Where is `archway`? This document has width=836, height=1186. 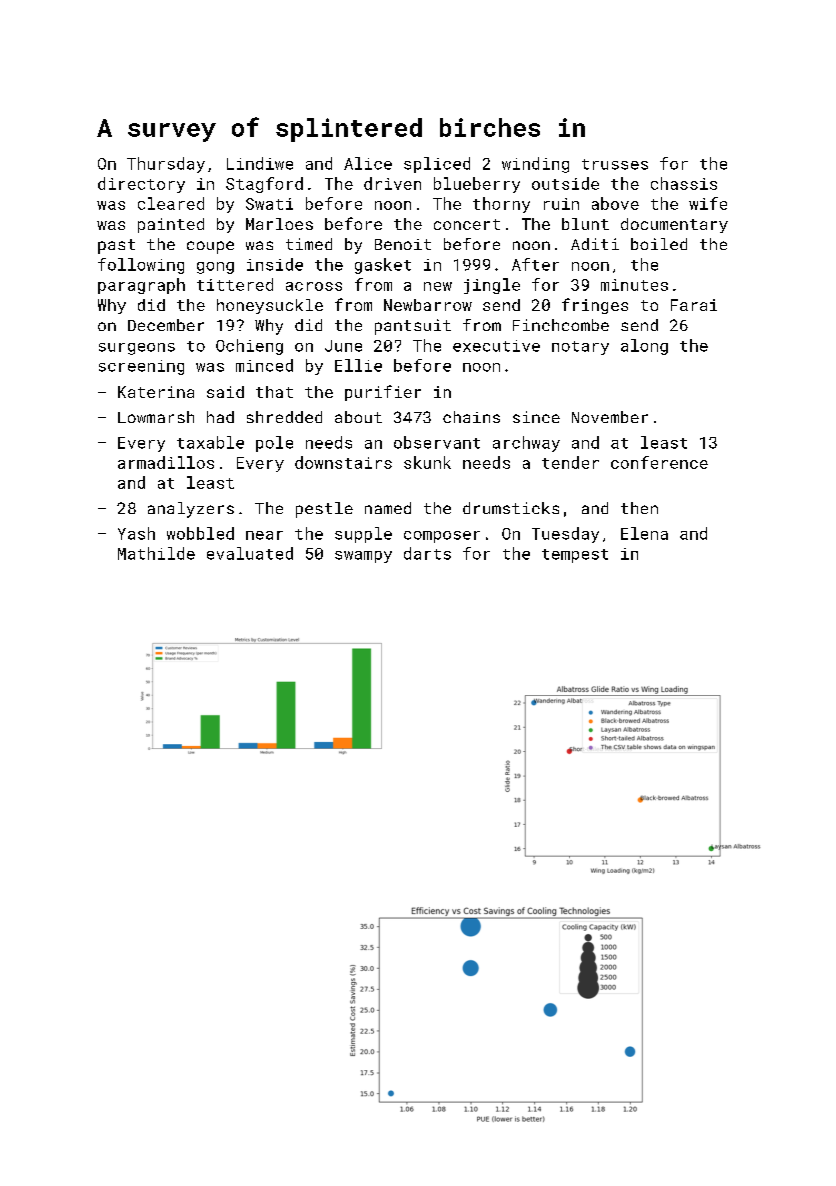 archway is located at coordinates (526, 444).
